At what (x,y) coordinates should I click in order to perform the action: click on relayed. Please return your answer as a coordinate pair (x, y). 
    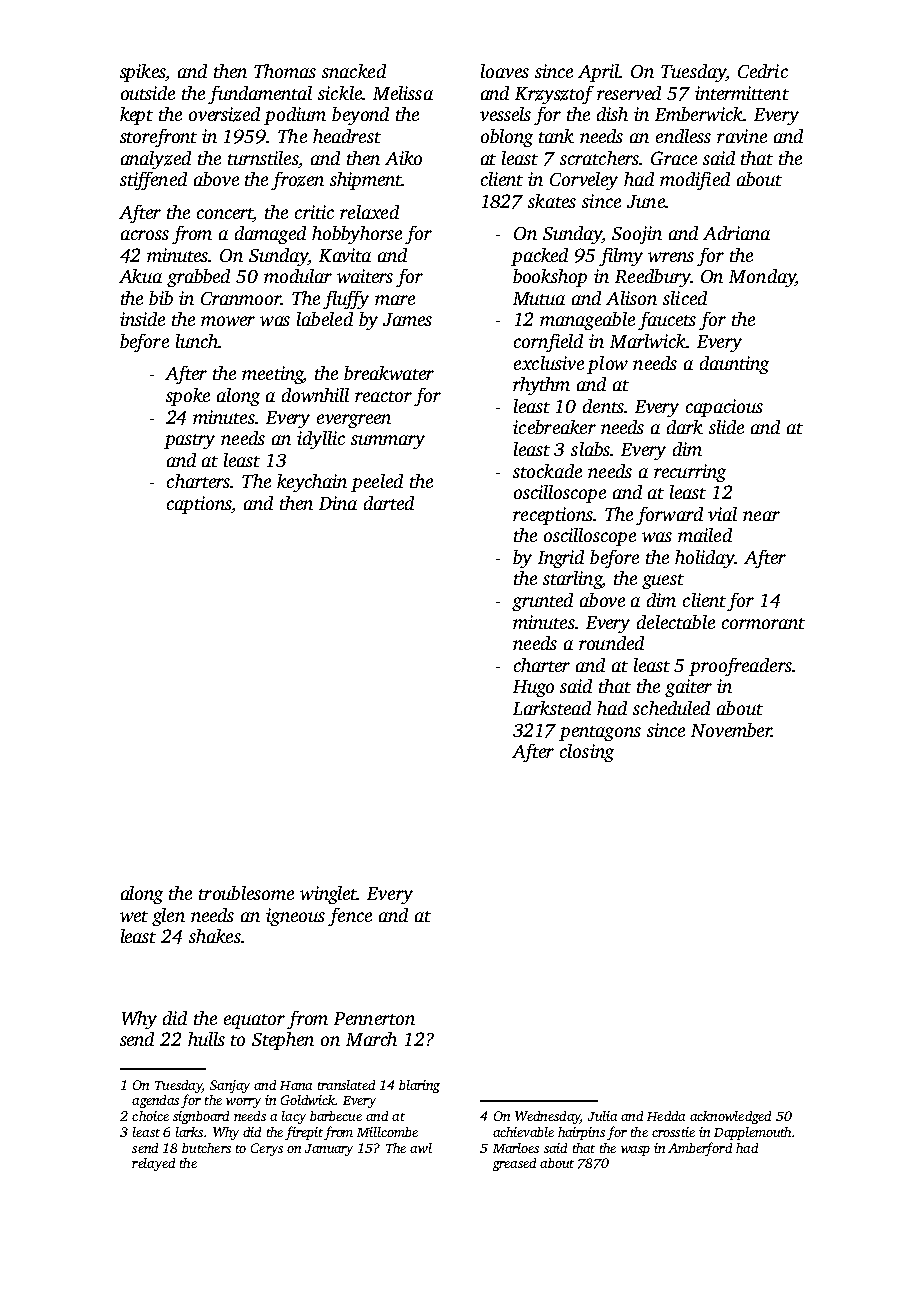
    Looking at the image, I should click on (153, 1164).
